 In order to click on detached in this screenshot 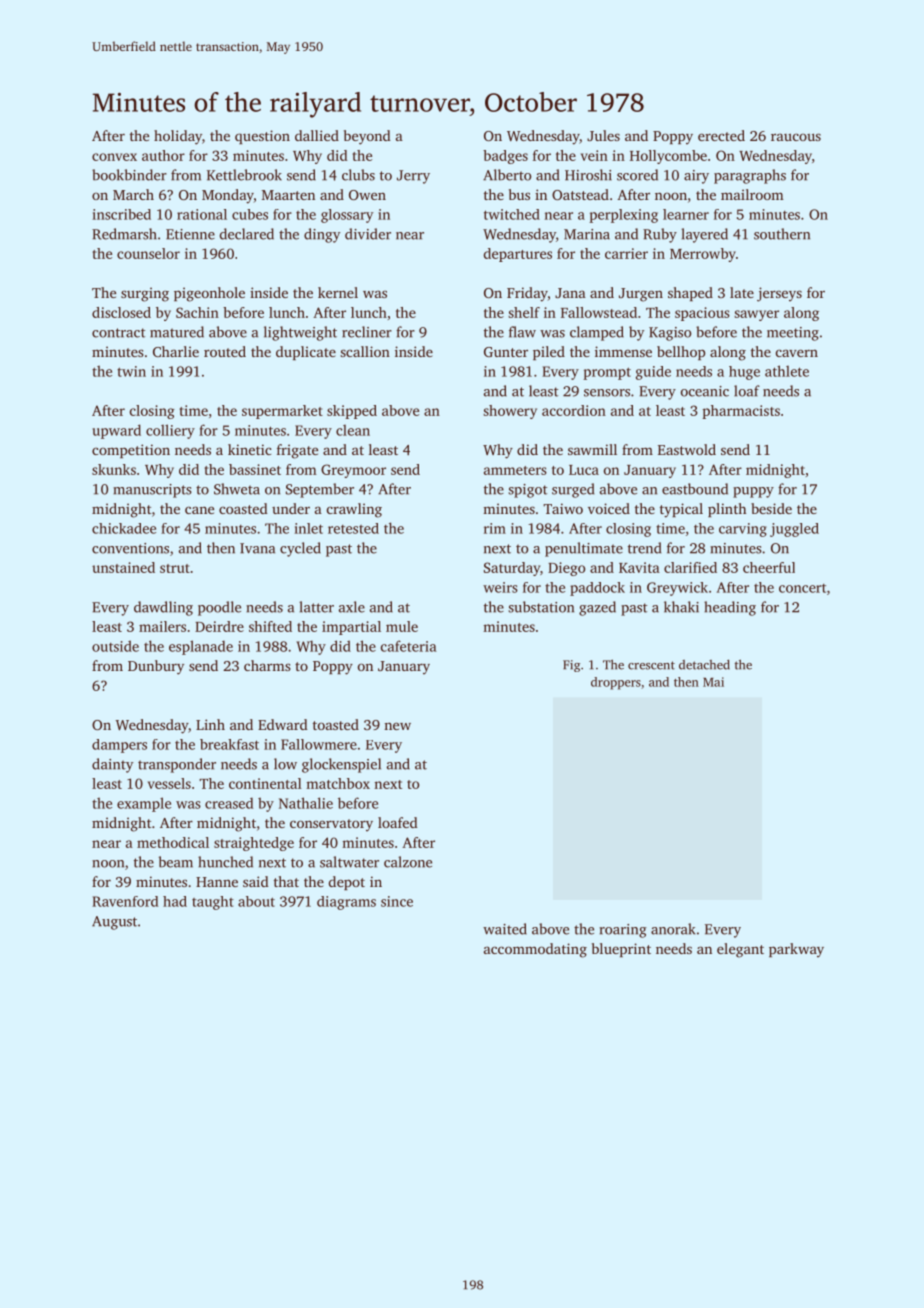, I will do `click(704, 665)`.
